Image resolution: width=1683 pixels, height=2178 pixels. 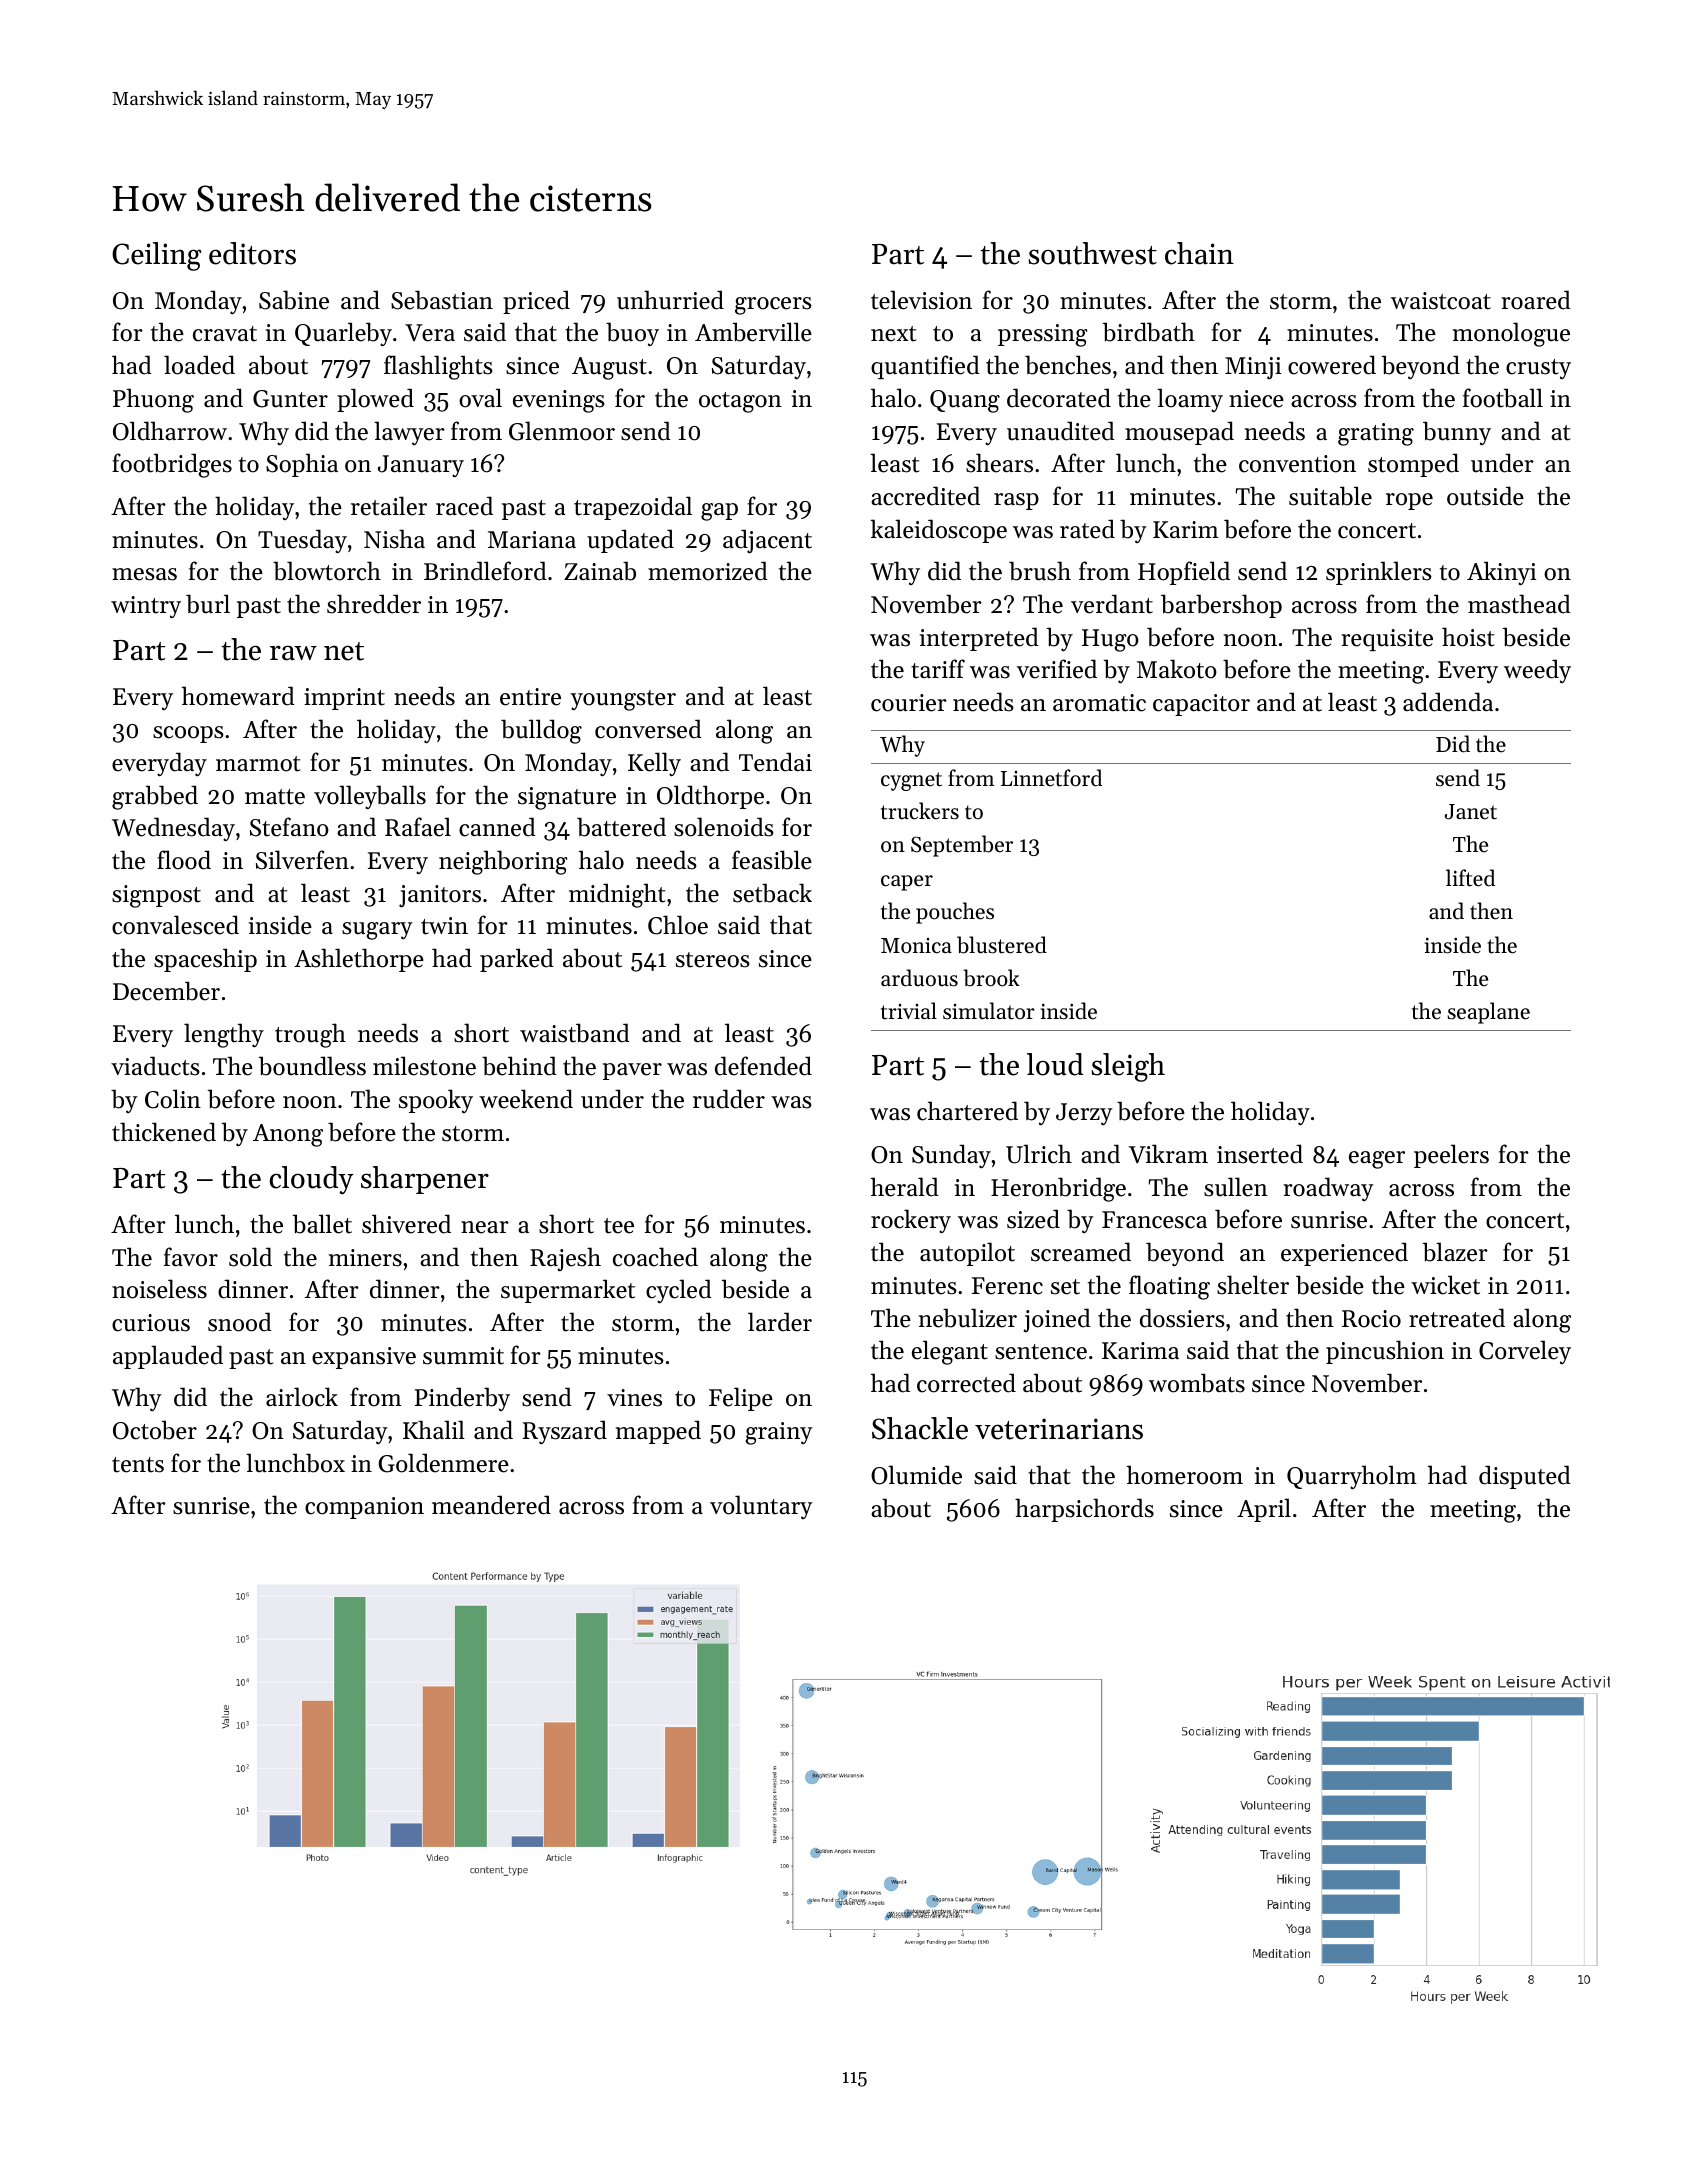 What do you see at coordinates (767, 541) in the screenshot?
I see `adjacent` at bounding box center [767, 541].
